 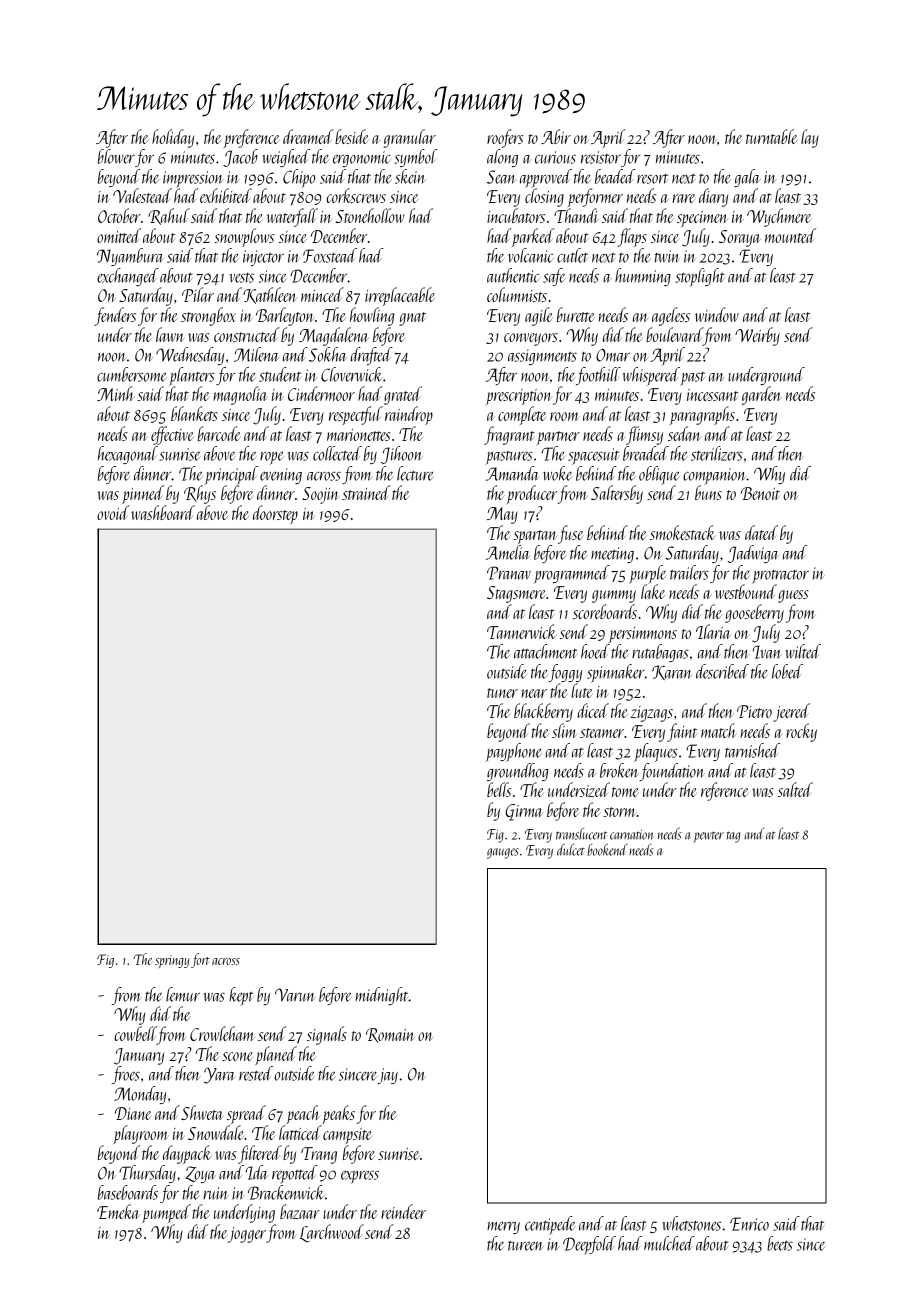 I want to click on foothill, so click(x=598, y=376).
